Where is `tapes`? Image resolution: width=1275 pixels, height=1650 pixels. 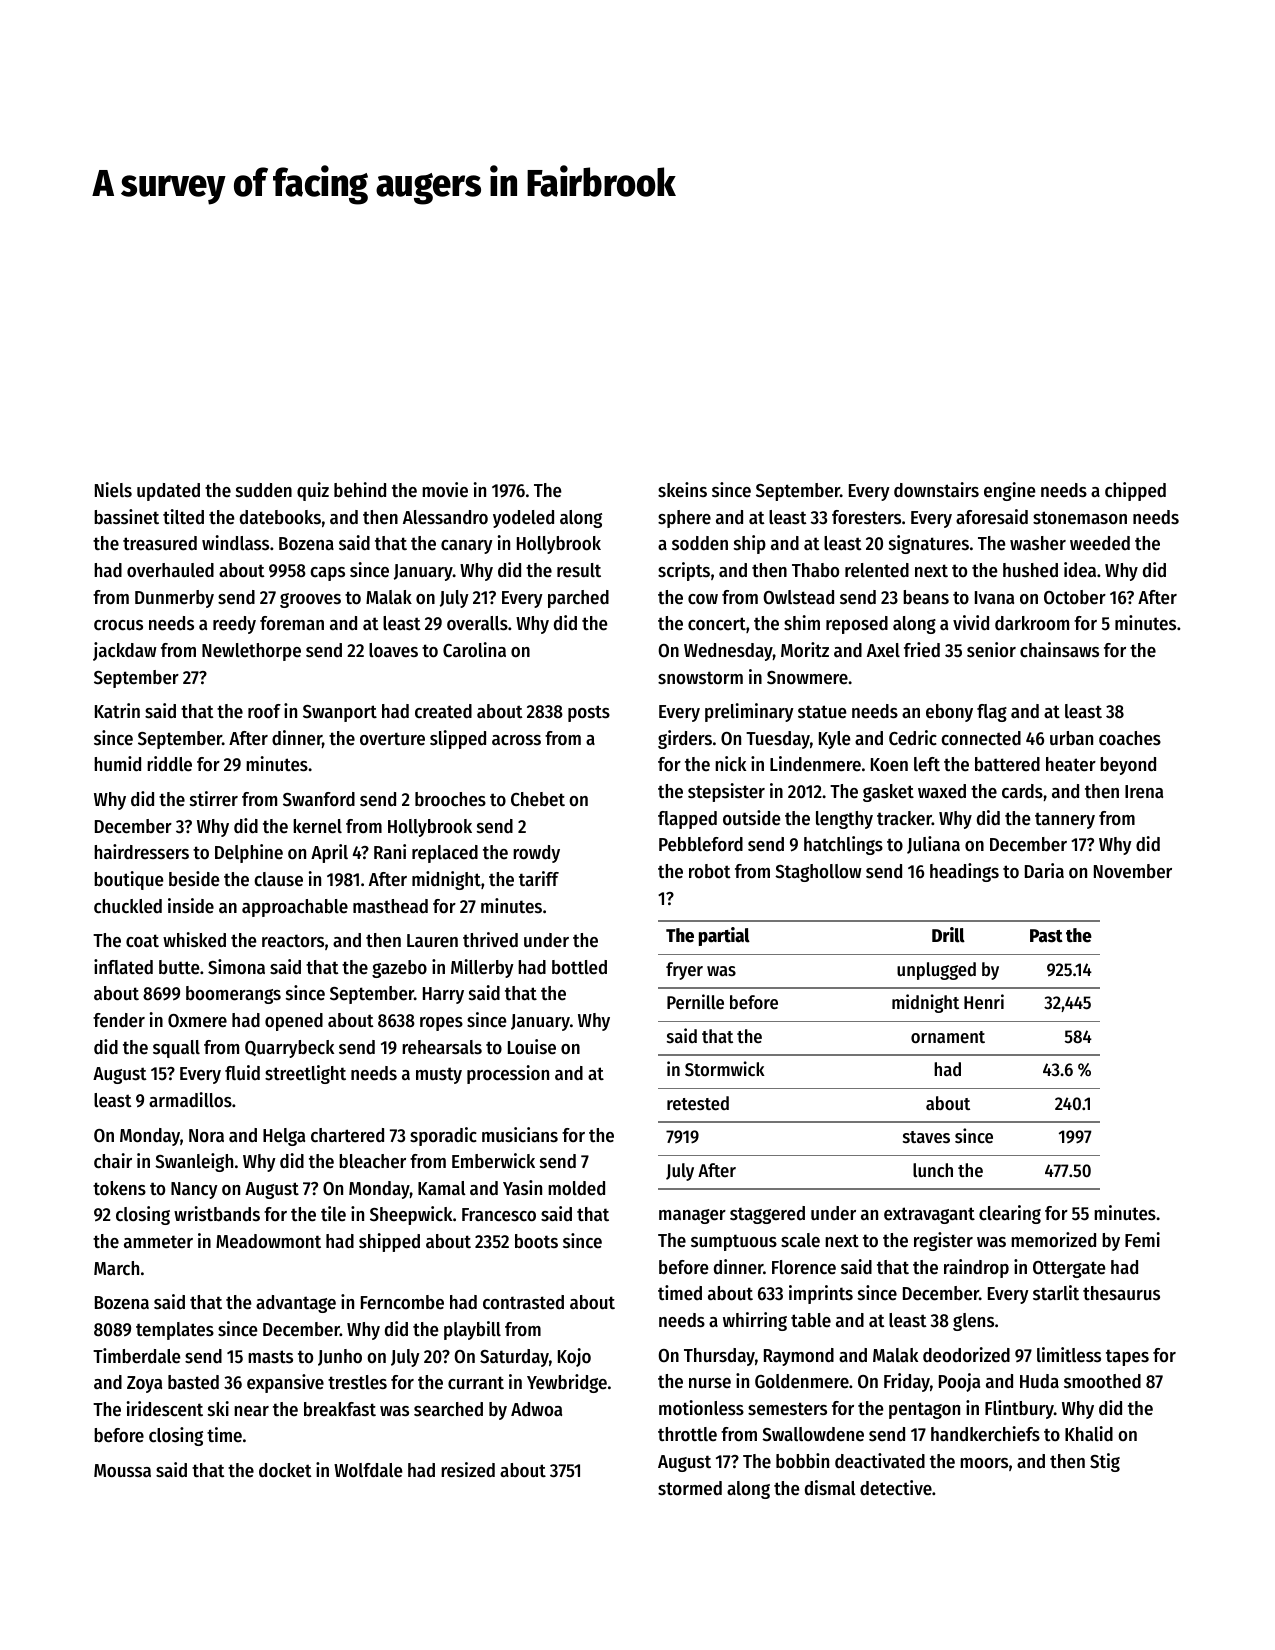 tapes is located at coordinates (1127, 1357).
